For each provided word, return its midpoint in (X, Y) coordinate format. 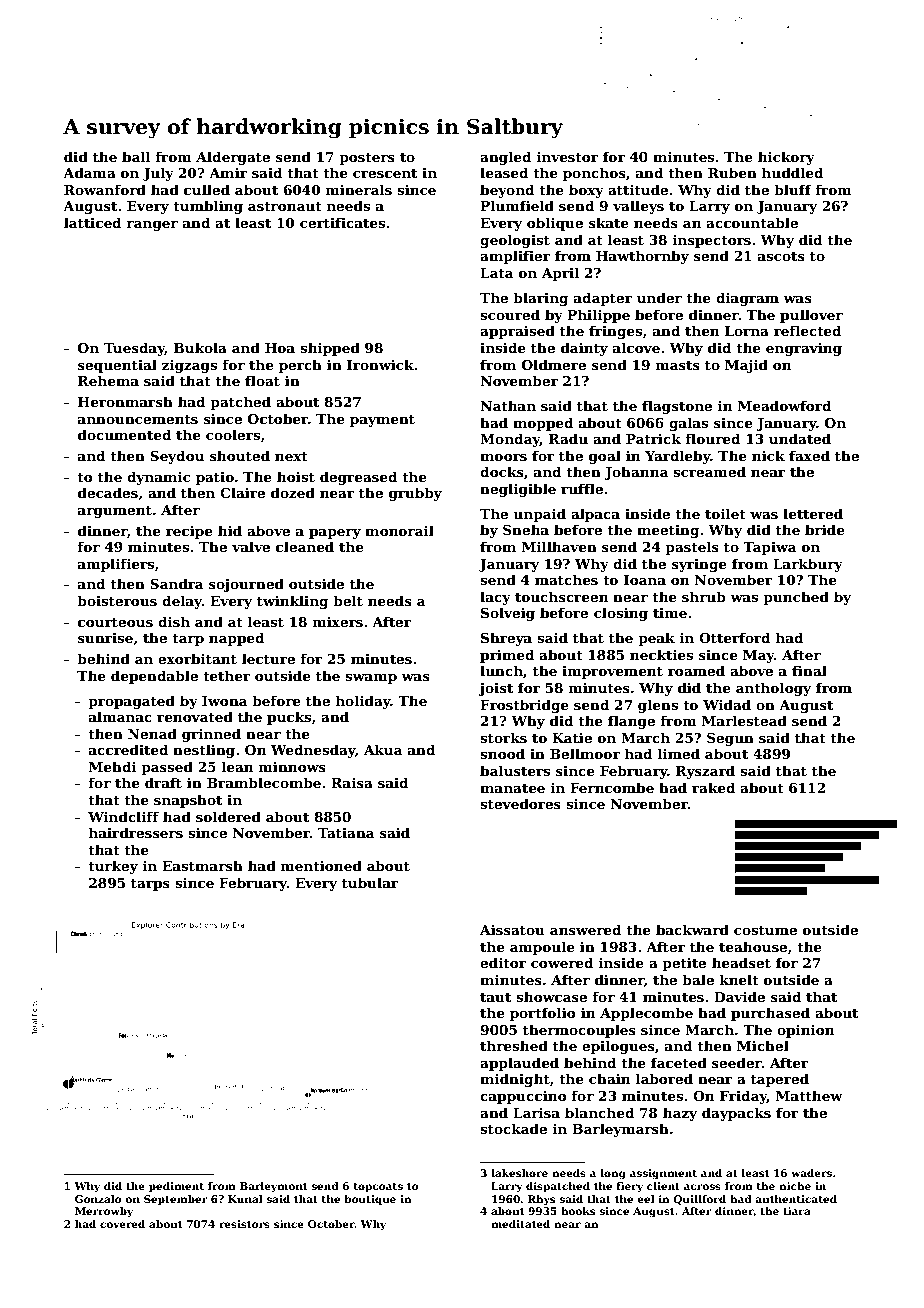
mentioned (321, 865)
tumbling (208, 207)
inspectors (712, 241)
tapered (780, 1080)
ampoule (542, 948)
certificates (342, 222)
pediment (176, 1187)
